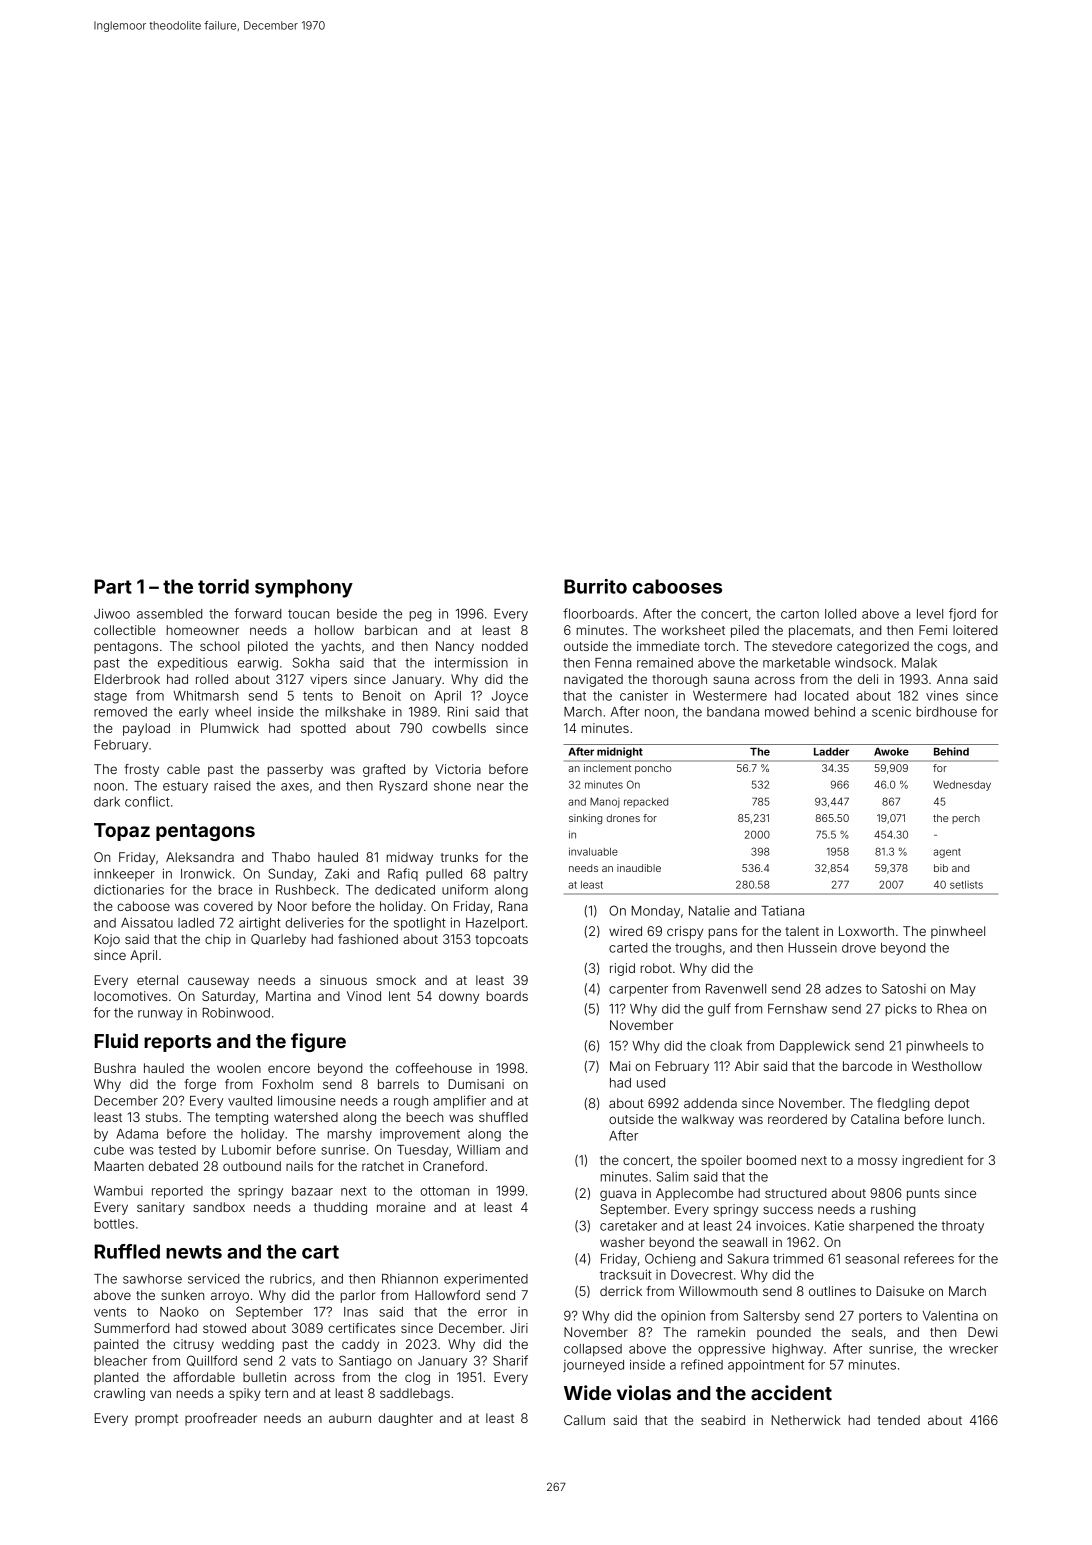 This document has height=1545, width=1092. Describe the element at coordinates (929, 1258) in the document. I see `referees` at that location.
